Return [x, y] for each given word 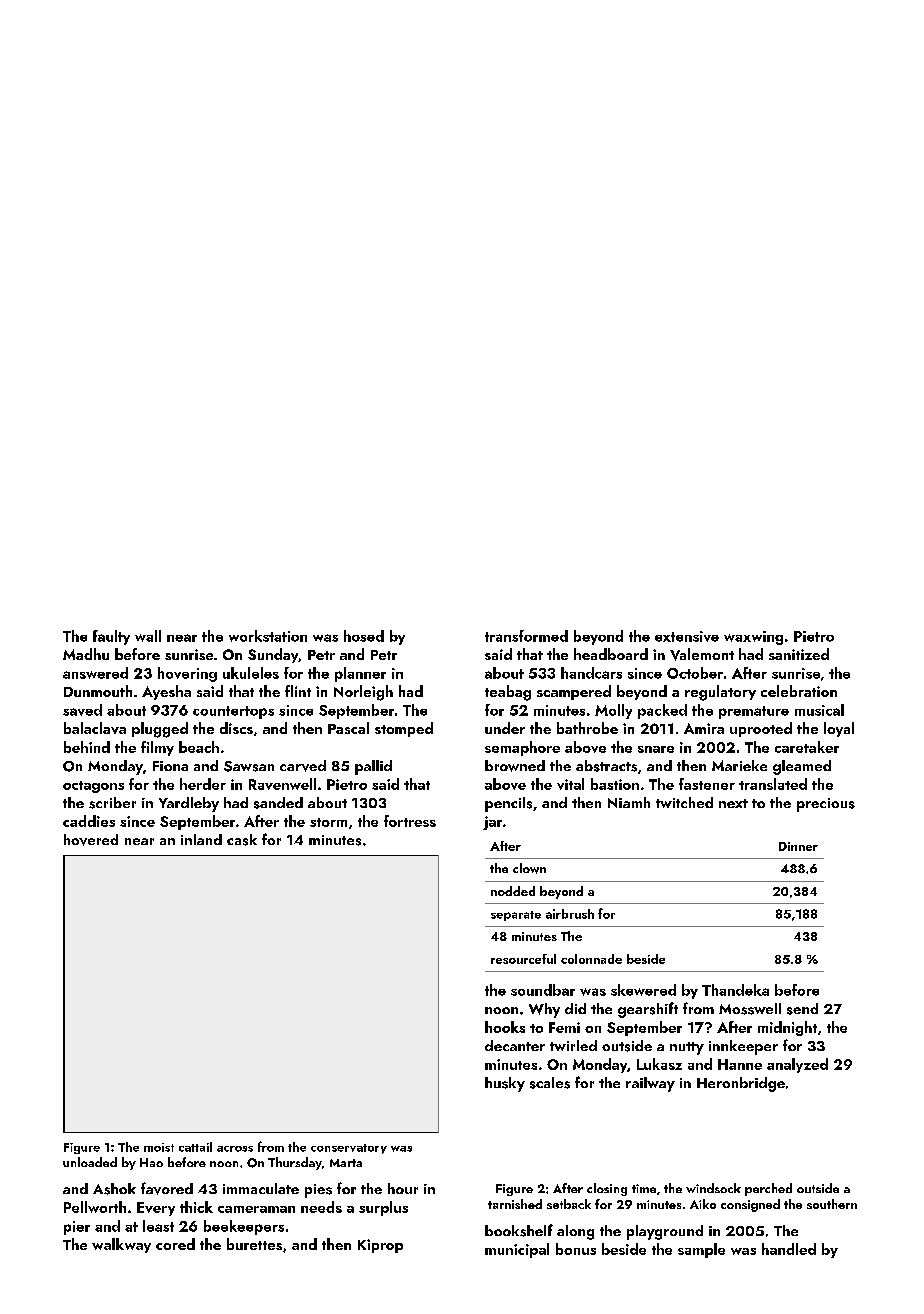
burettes [254, 1244]
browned [515, 766]
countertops [233, 712]
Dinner [798, 846]
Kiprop [380, 1246]
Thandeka [735, 990]
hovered [91, 840]
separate [516, 916]
